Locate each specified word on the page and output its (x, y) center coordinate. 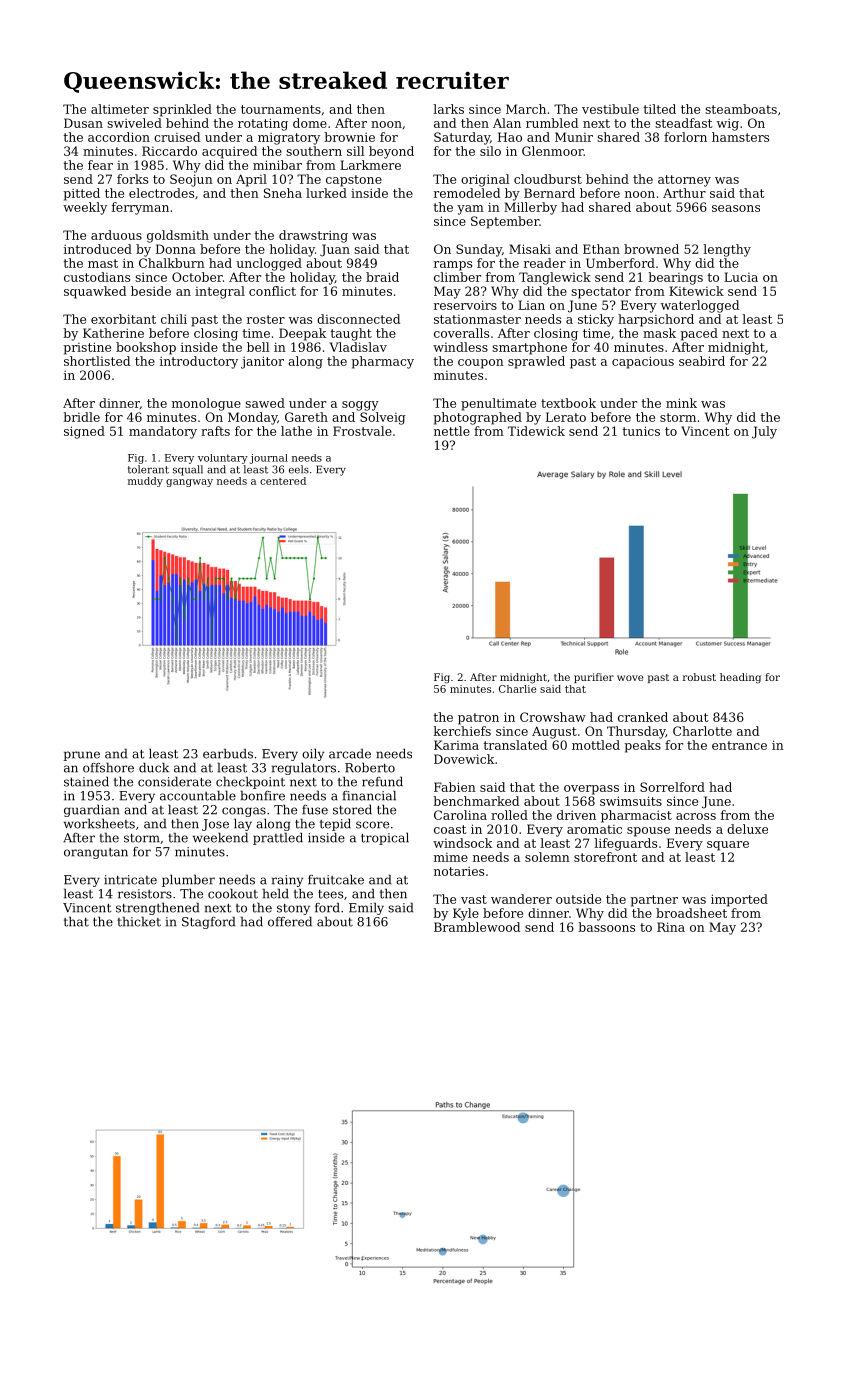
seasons (736, 208)
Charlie (518, 689)
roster (266, 319)
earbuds (228, 753)
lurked (326, 193)
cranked (643, 717)
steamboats (741, 109)
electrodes (161, 193)
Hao (510, 137)
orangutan (96, 853)
